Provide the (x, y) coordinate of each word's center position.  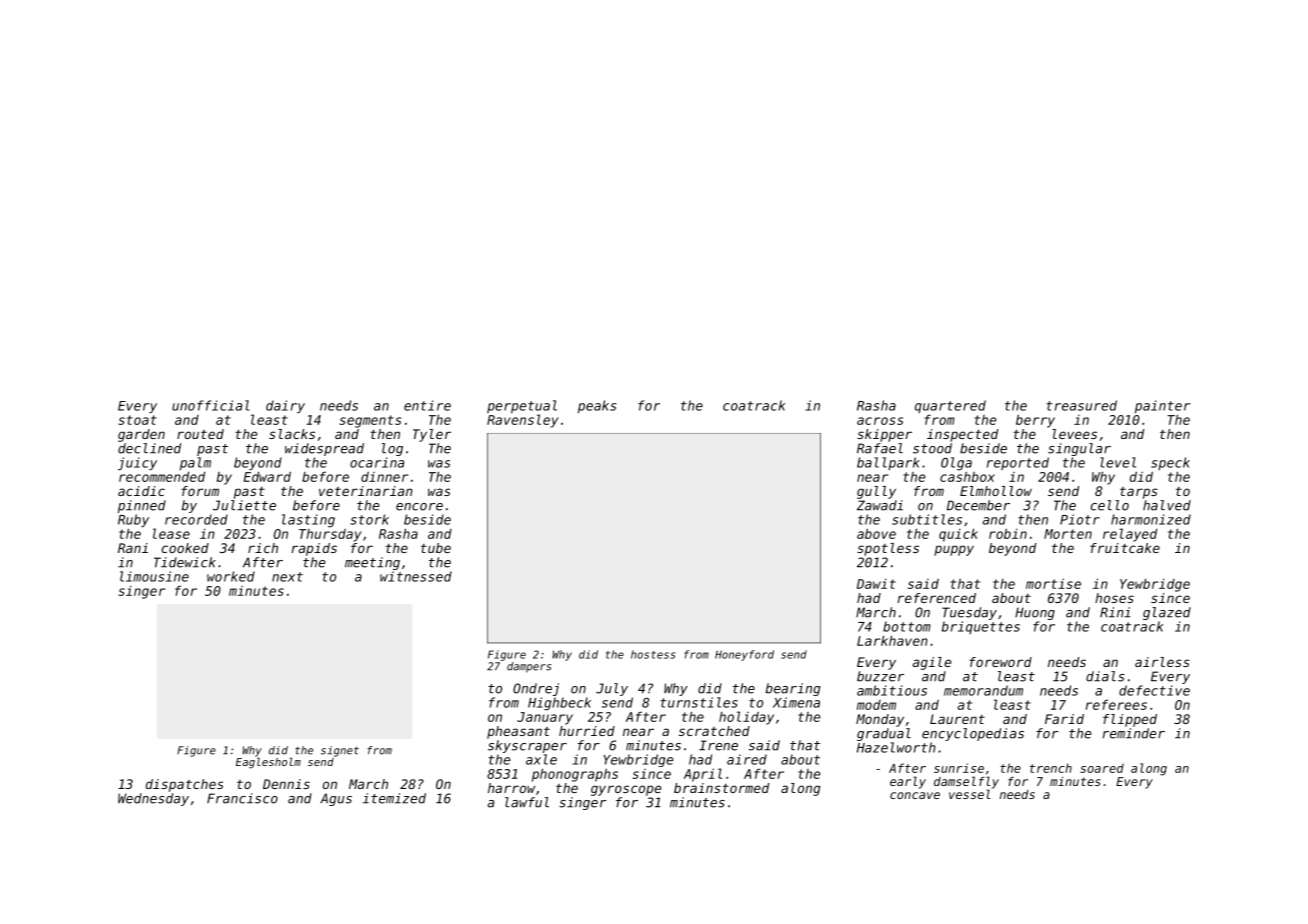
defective (1154, 690)
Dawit (876, 584)
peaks (597, 406)
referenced (937, 598)
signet (340, 751)
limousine (154, 576)
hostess (653, 654)
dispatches (184, 785)
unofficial (210, 405)
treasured (1081, 405)
